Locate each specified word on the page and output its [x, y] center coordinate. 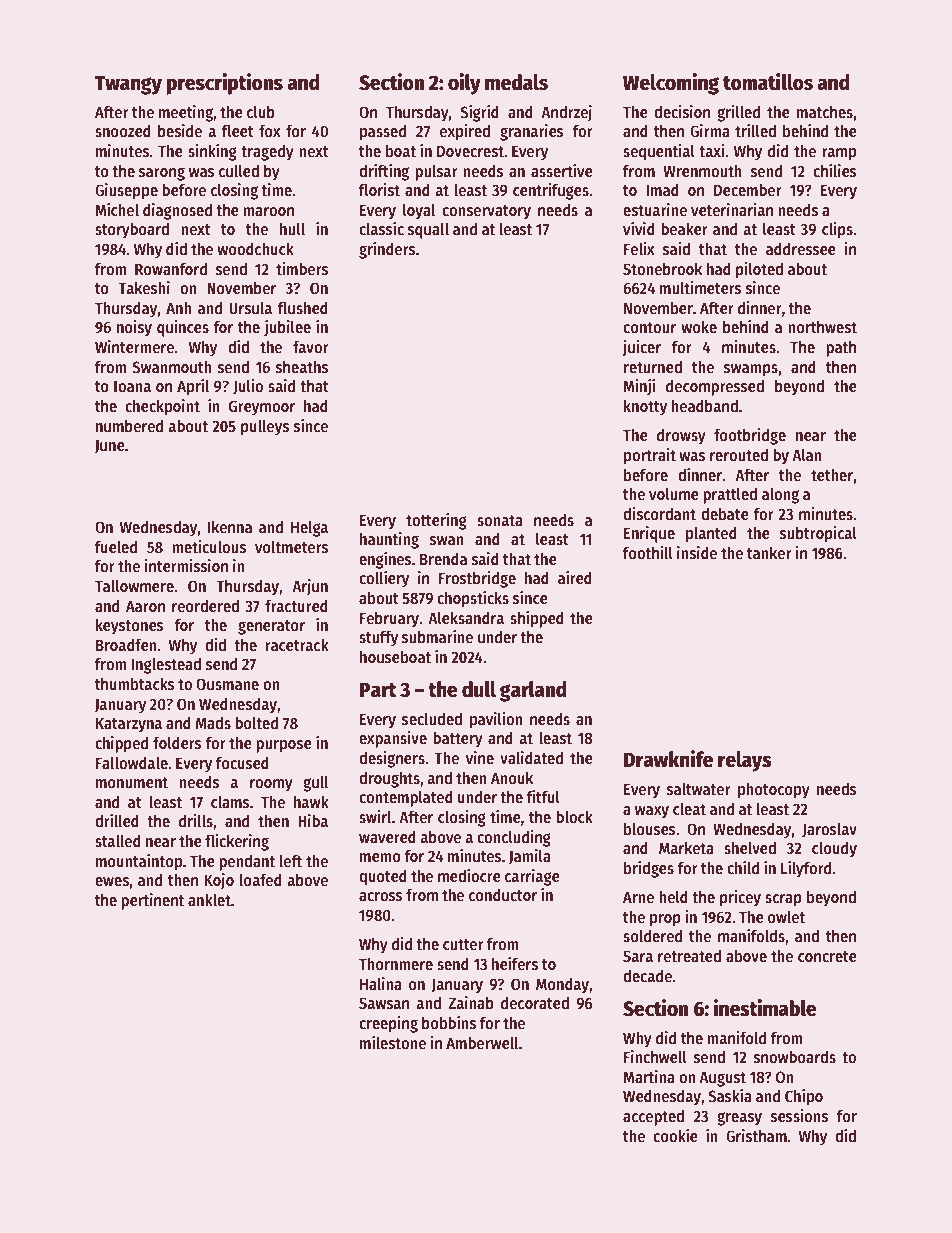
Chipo [804, 1097]
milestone [393, 1043]
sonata [500, 521]
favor [311, 346]
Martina [649, 1076]
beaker [684, 228]
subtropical [818, 534]
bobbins [449, 1023]
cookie [675, 1136]
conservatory [486, 212]
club [261, 111]
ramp [839, 154]
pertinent [152, 901]
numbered [129, 425]
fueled [116, 547]
